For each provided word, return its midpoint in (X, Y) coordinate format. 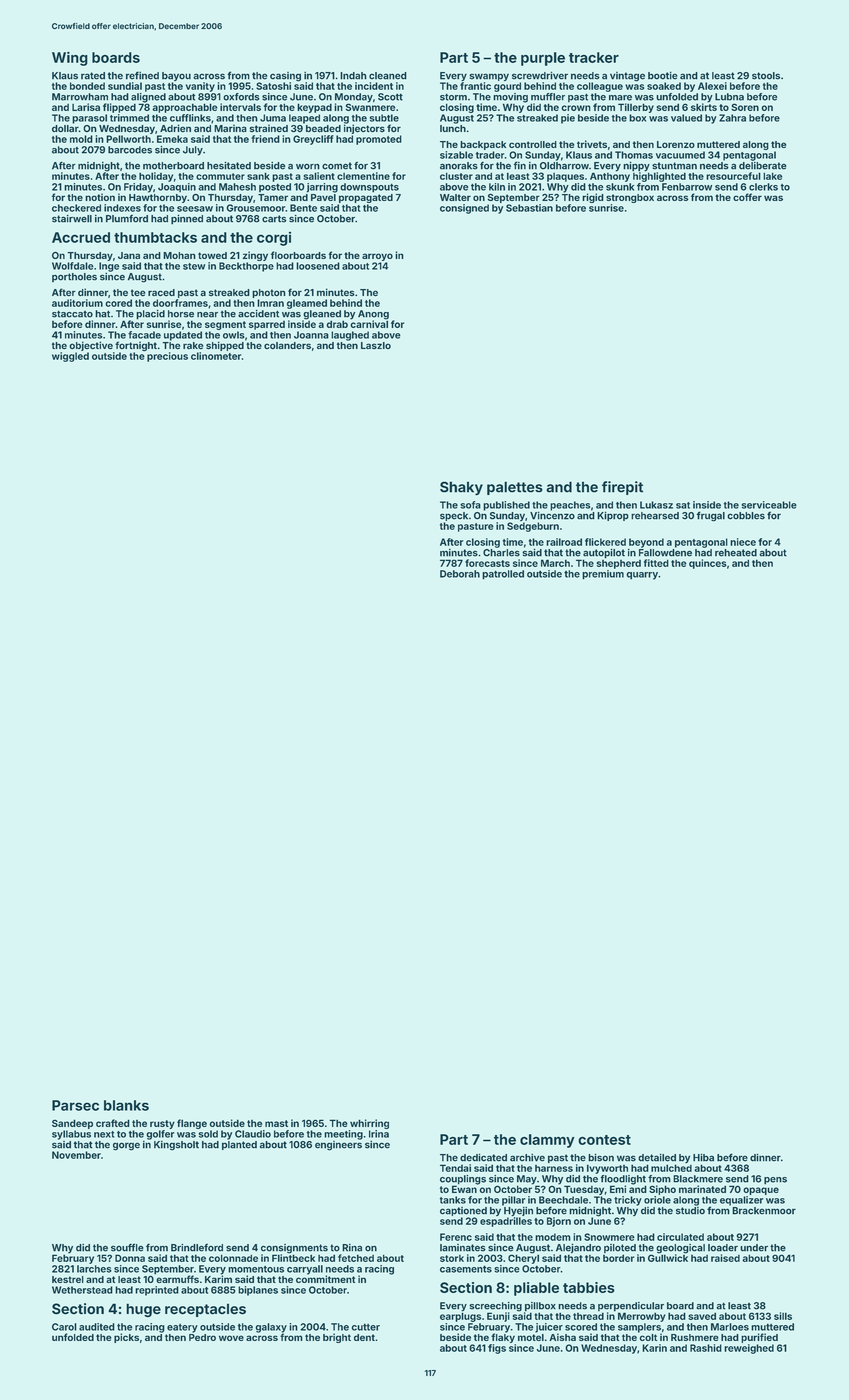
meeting (343, 1135)
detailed (657, 1157)
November (76, 1155)
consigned (464, 209)
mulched (671, 1168)
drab (337, 324)
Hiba (703, 1157)
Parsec (75, 1105)
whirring (369, 1124)
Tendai (455, 1168)
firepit (622, 488)
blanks (126, 1105)
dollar (65, 128)
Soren (745, 107)
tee (138, 292)
